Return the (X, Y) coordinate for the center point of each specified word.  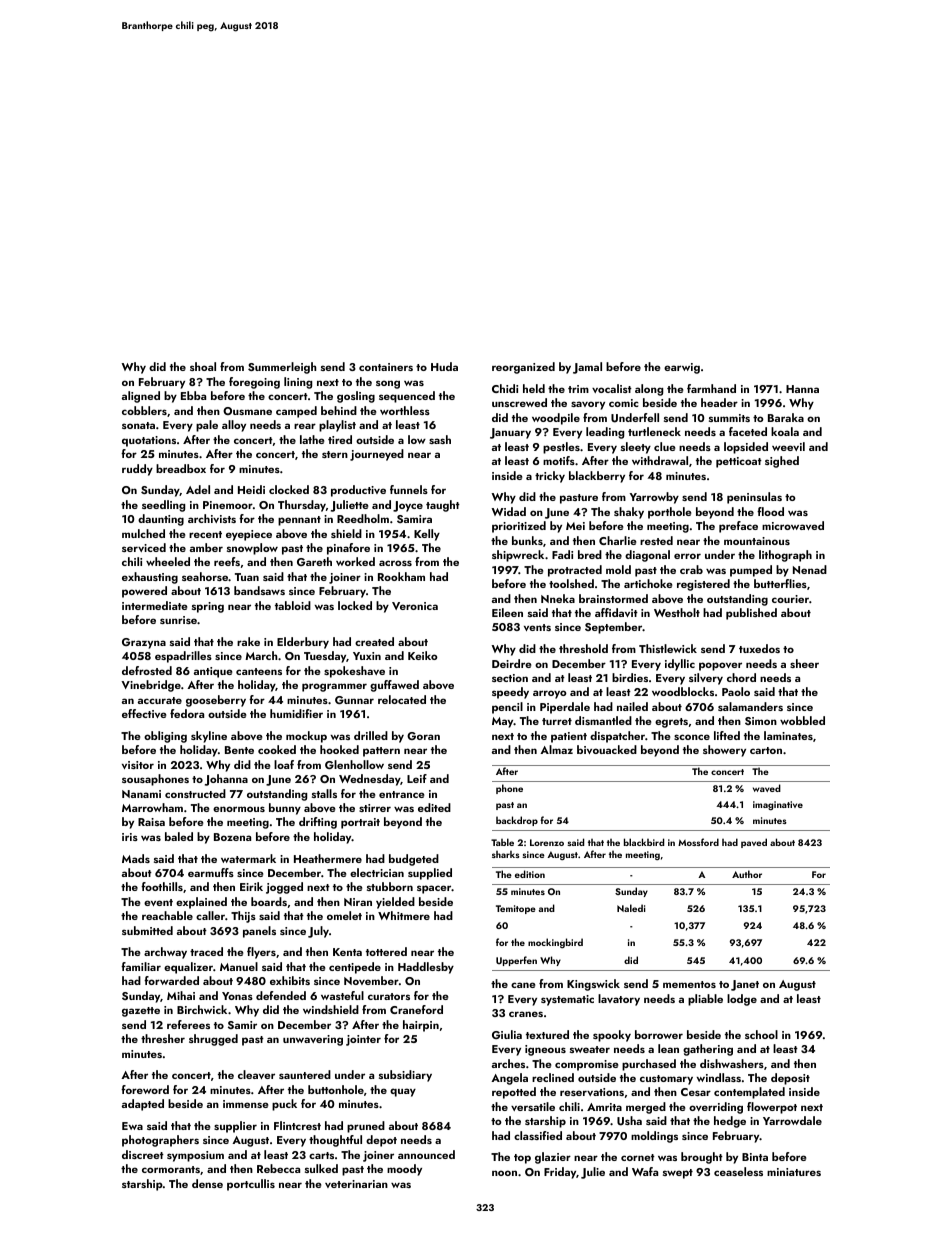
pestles (561, 448)
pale (207, 426)
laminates (788, 735)
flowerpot (772, 1108)
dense (207, 1183)
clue (664, 446)
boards (269, 901)
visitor (138, 765)
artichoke (648, 583)
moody (404, 1170)
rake (248, 641)
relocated (402, 699)
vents (537, 627)
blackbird (644, 842)
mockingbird (555, 943)
